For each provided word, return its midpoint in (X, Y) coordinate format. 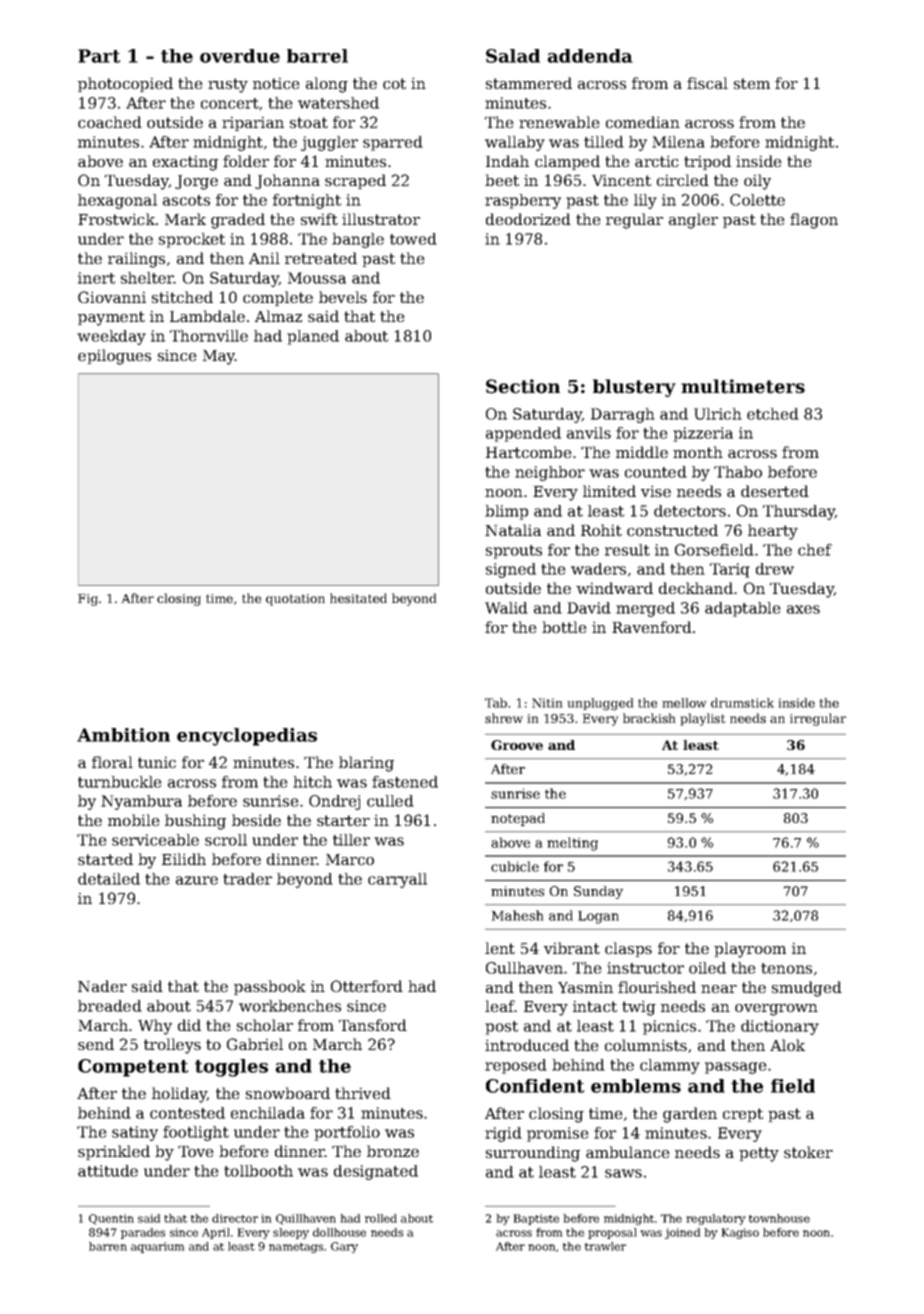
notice (276, 83)
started (105, 859)
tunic (157, 762)
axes (803, 609)
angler (693, 221)
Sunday (598, 892)
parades (143, 1233)
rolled (381, 1218)
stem (752, 83)
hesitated (358, 598)
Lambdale (207, 316)
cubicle (515, 866)
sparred (393, 143)
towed (413, 239)
